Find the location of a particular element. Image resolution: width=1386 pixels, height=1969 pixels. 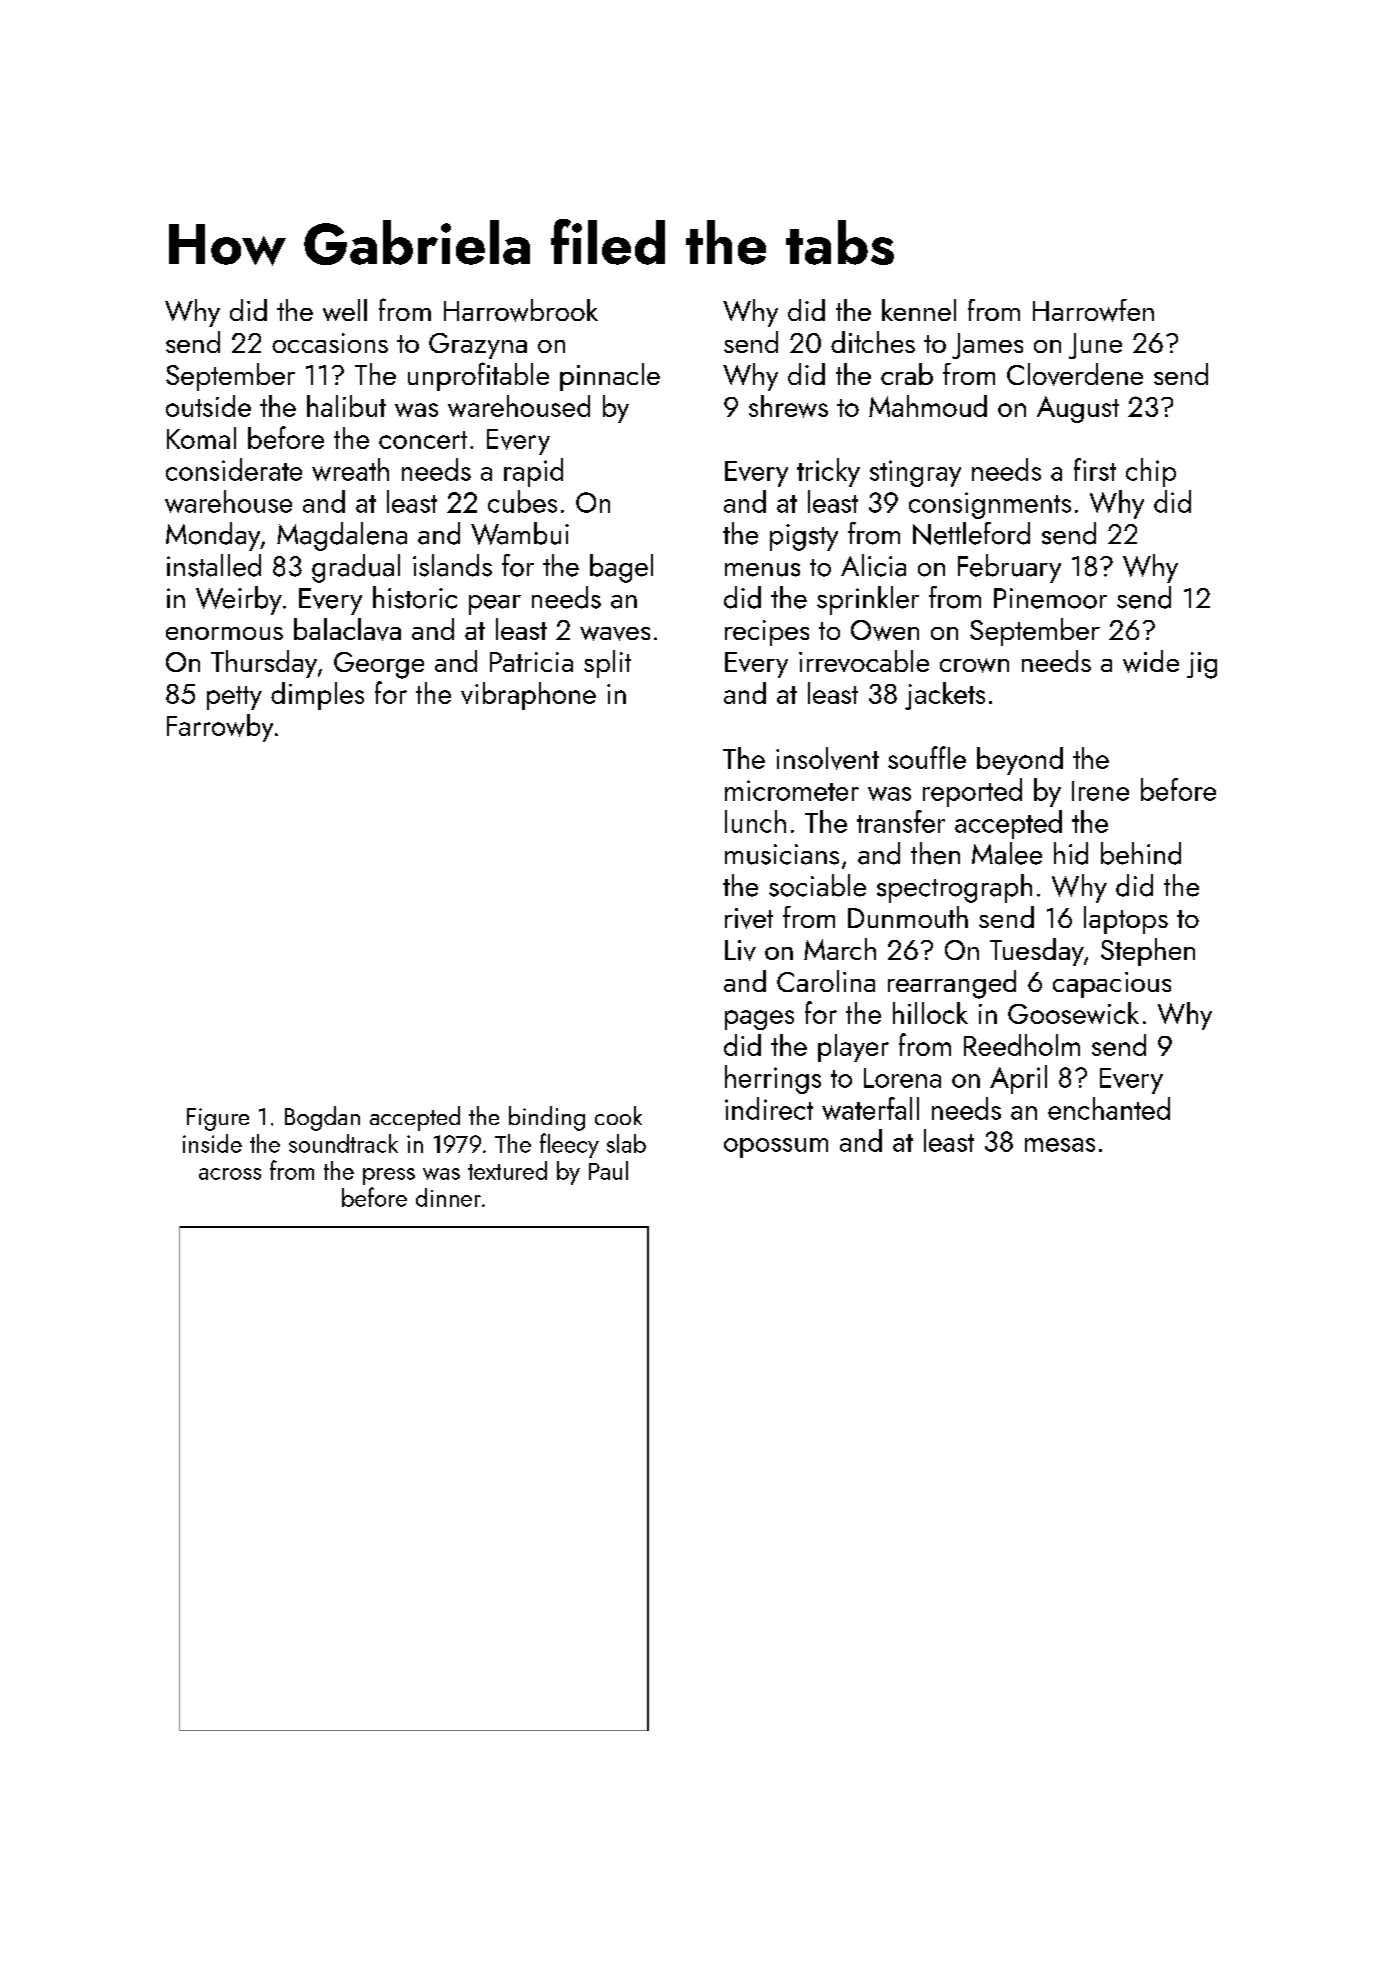

Farrowby is located at coordinates (220, 728).
